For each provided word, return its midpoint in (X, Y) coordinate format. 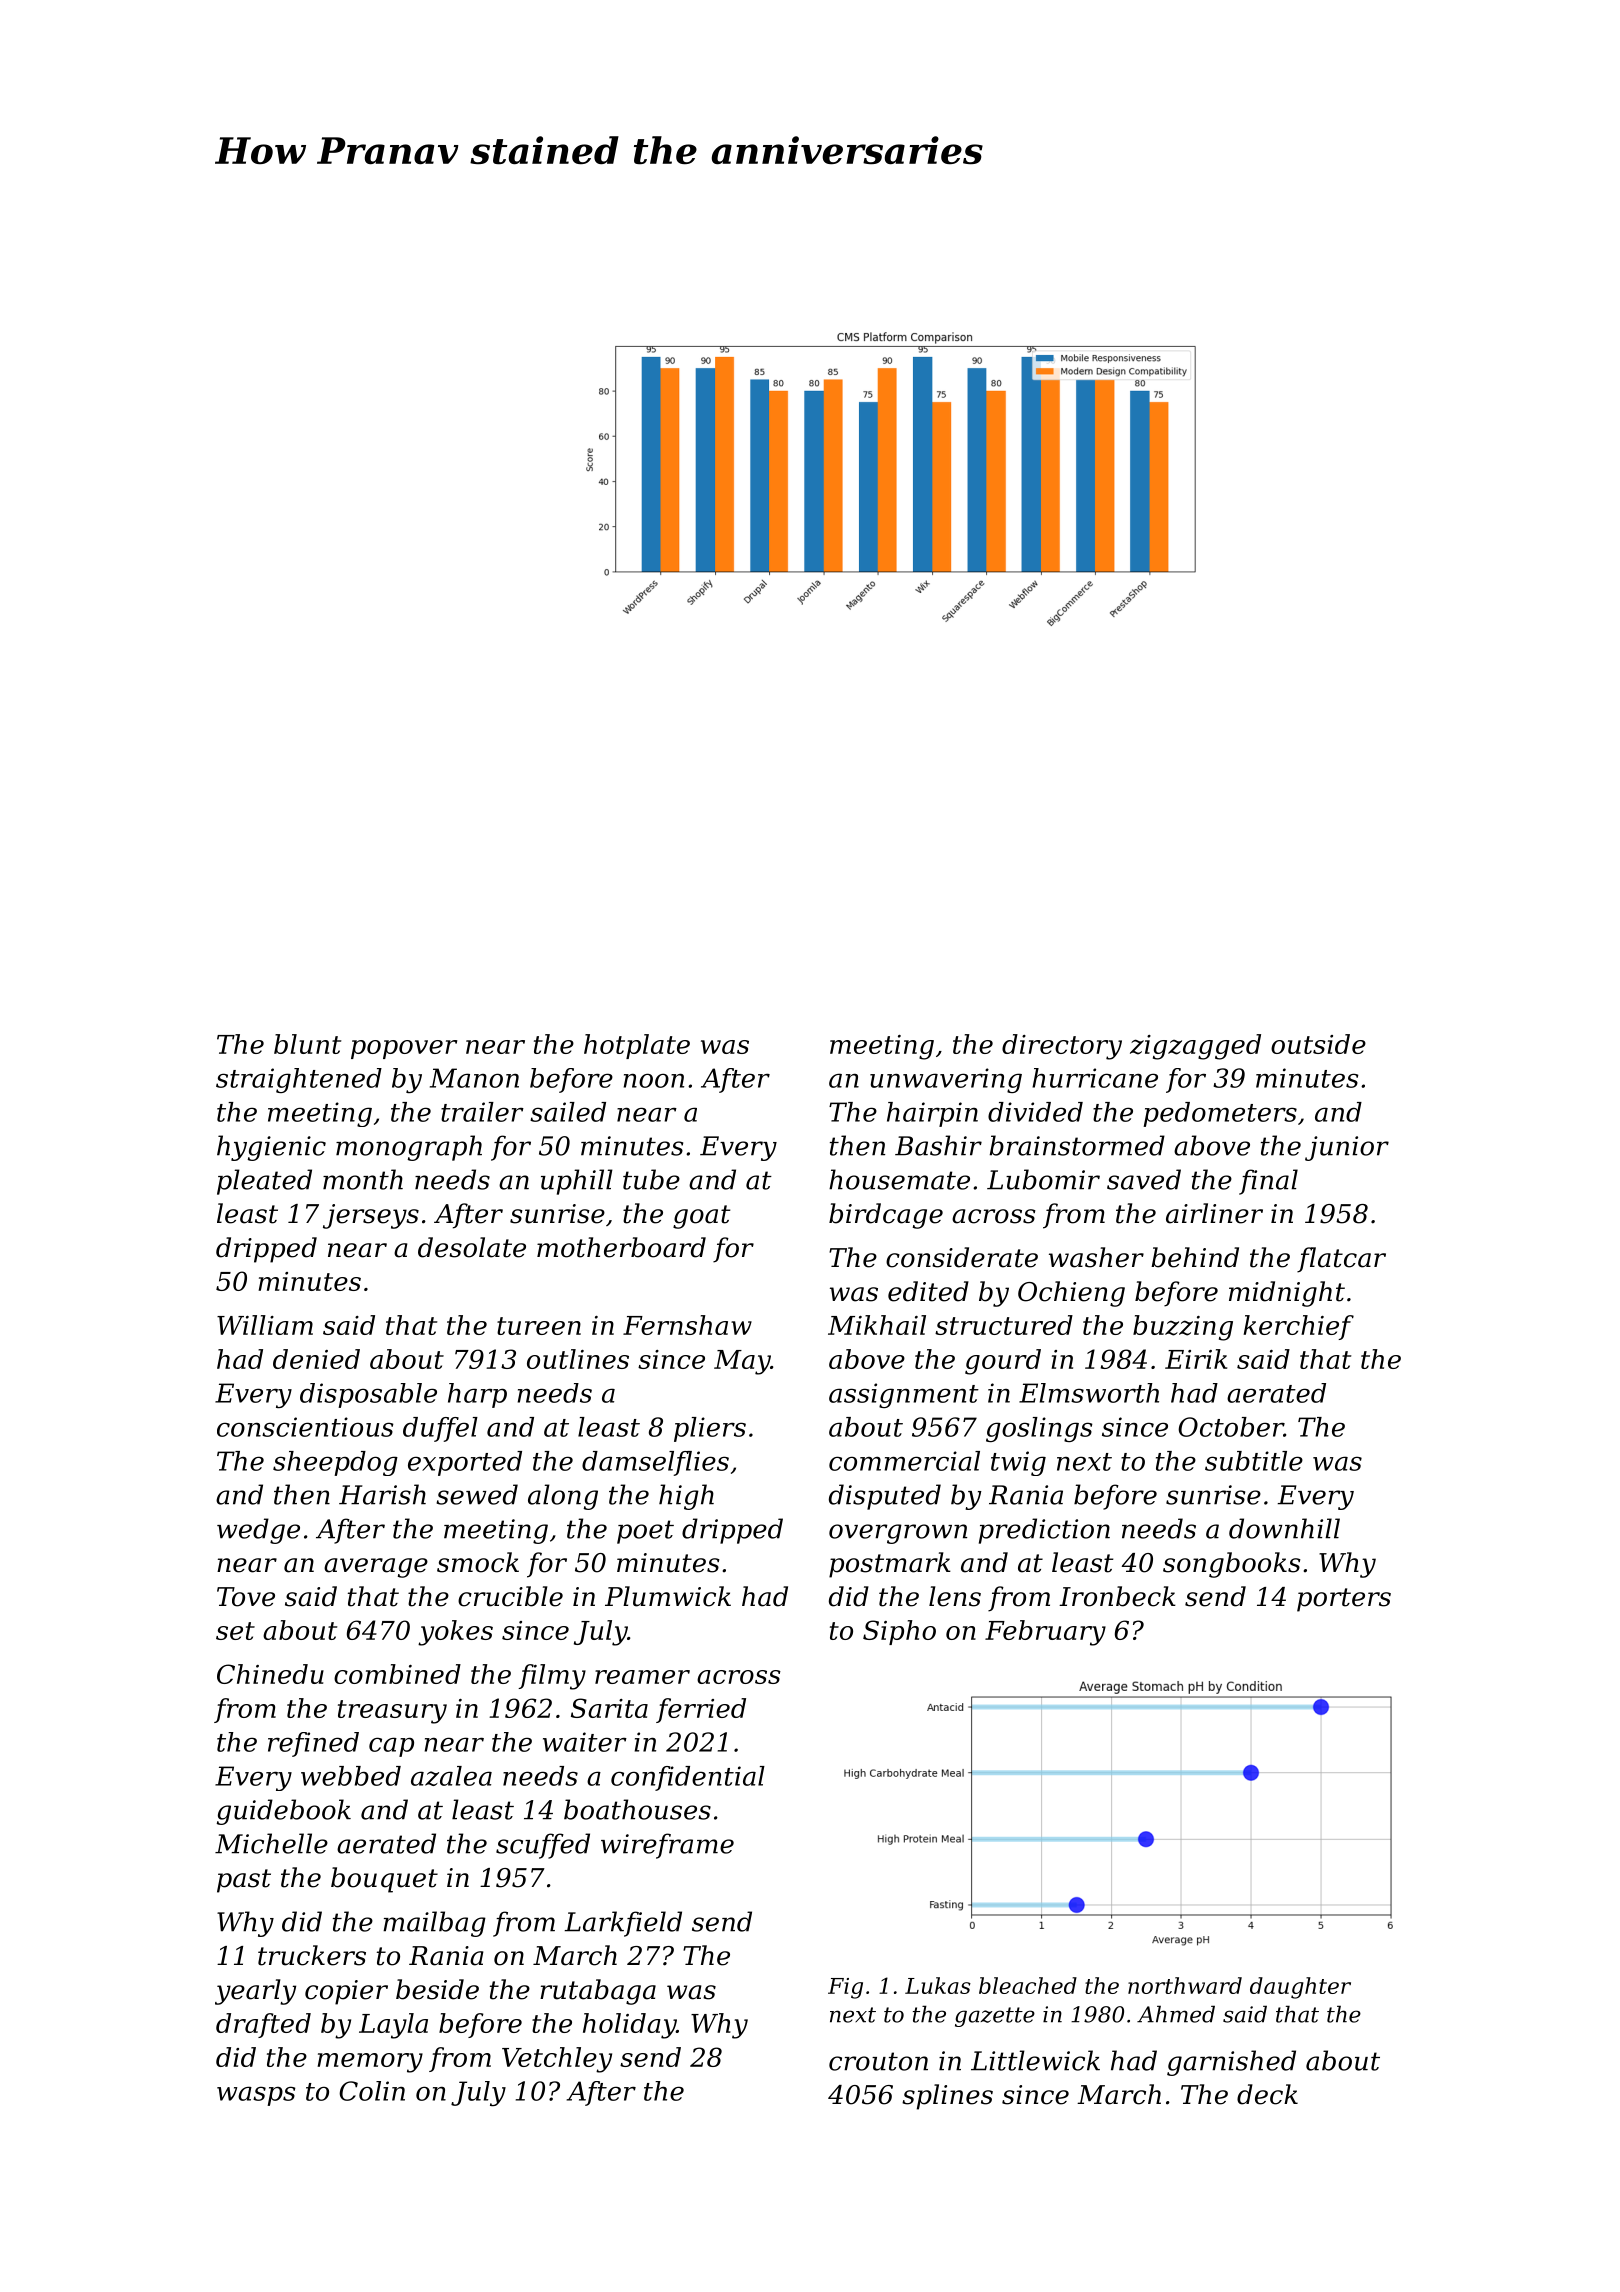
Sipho (899, 1632)
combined (397, 1674)
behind (1195, 1257)
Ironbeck (1117, 1596)
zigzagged (1195, 1047)
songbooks (1232, 1565)
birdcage (886, 1216)
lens (955, 1596)
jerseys (371, 1216)
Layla (393, 2026)
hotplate (637, 1046)
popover (404, 1049)
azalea (451, 1776)
